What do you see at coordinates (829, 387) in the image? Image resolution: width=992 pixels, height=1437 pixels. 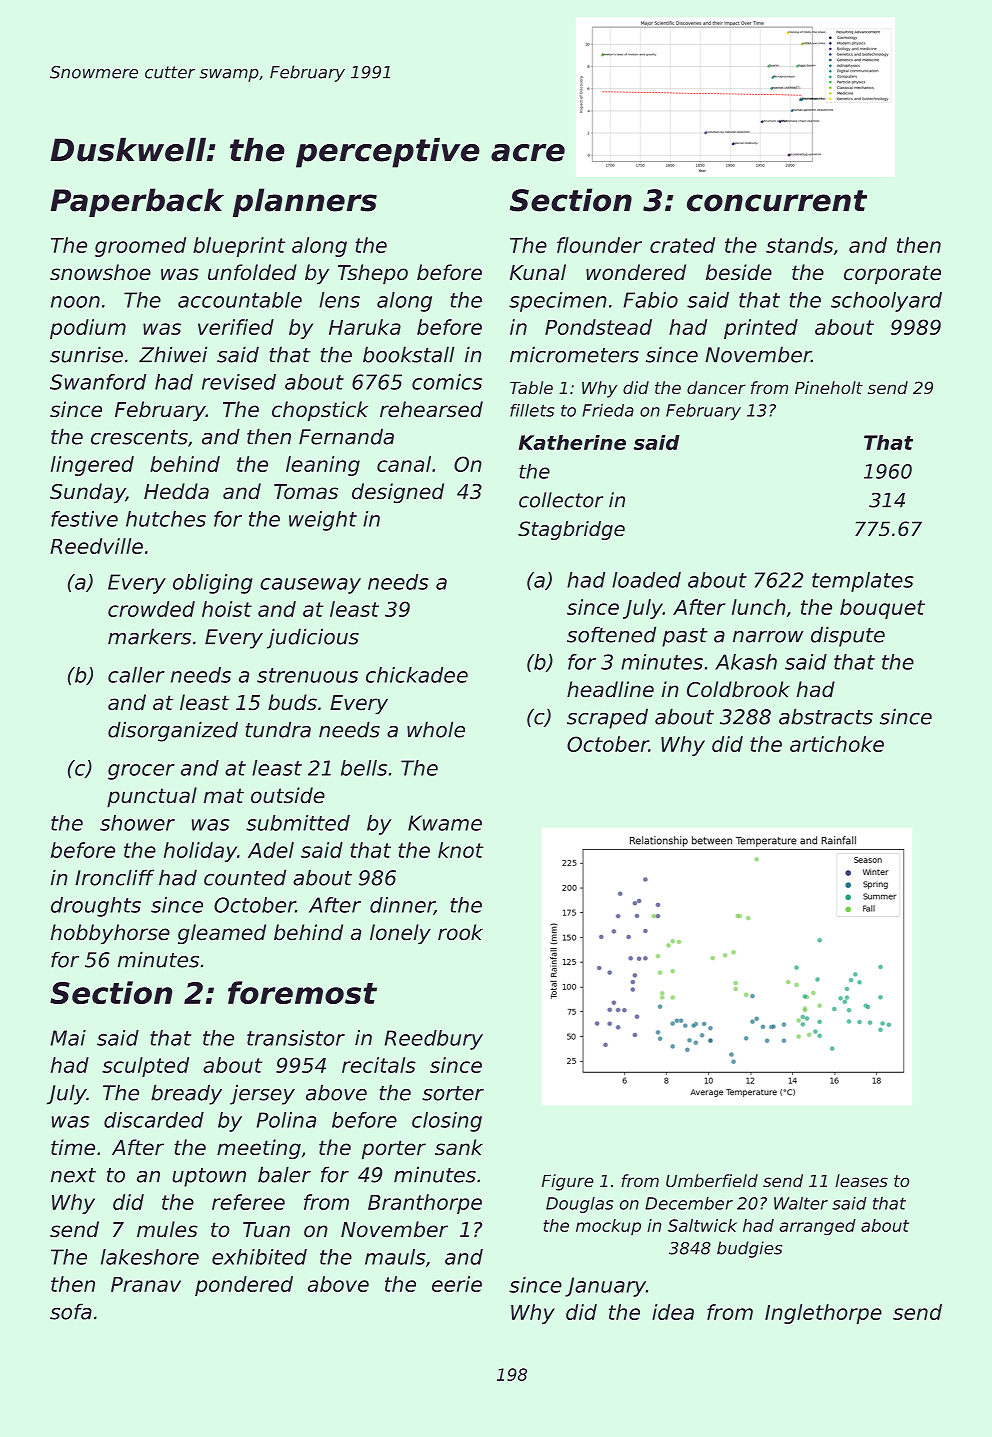 I see `Pineholt` at bounding box center [829, 387].
